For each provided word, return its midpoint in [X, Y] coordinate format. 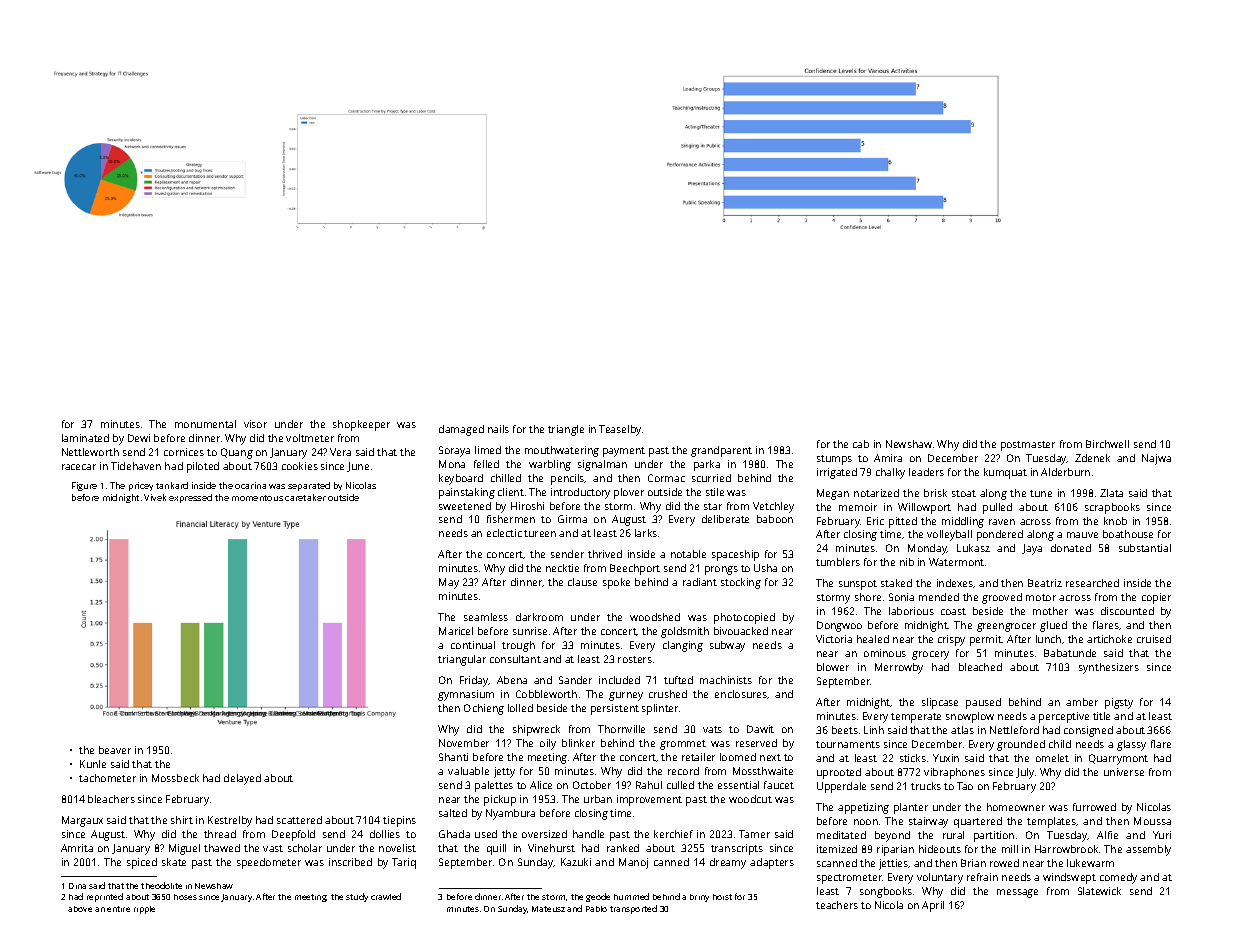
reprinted [105, 897]
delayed [242, 779]
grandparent [721, 451]
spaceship [735, 555]
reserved [756, 743]
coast [953, 611]
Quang [237, 453]
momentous [257, 498]
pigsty [1119, 703]
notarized [876, 493]
